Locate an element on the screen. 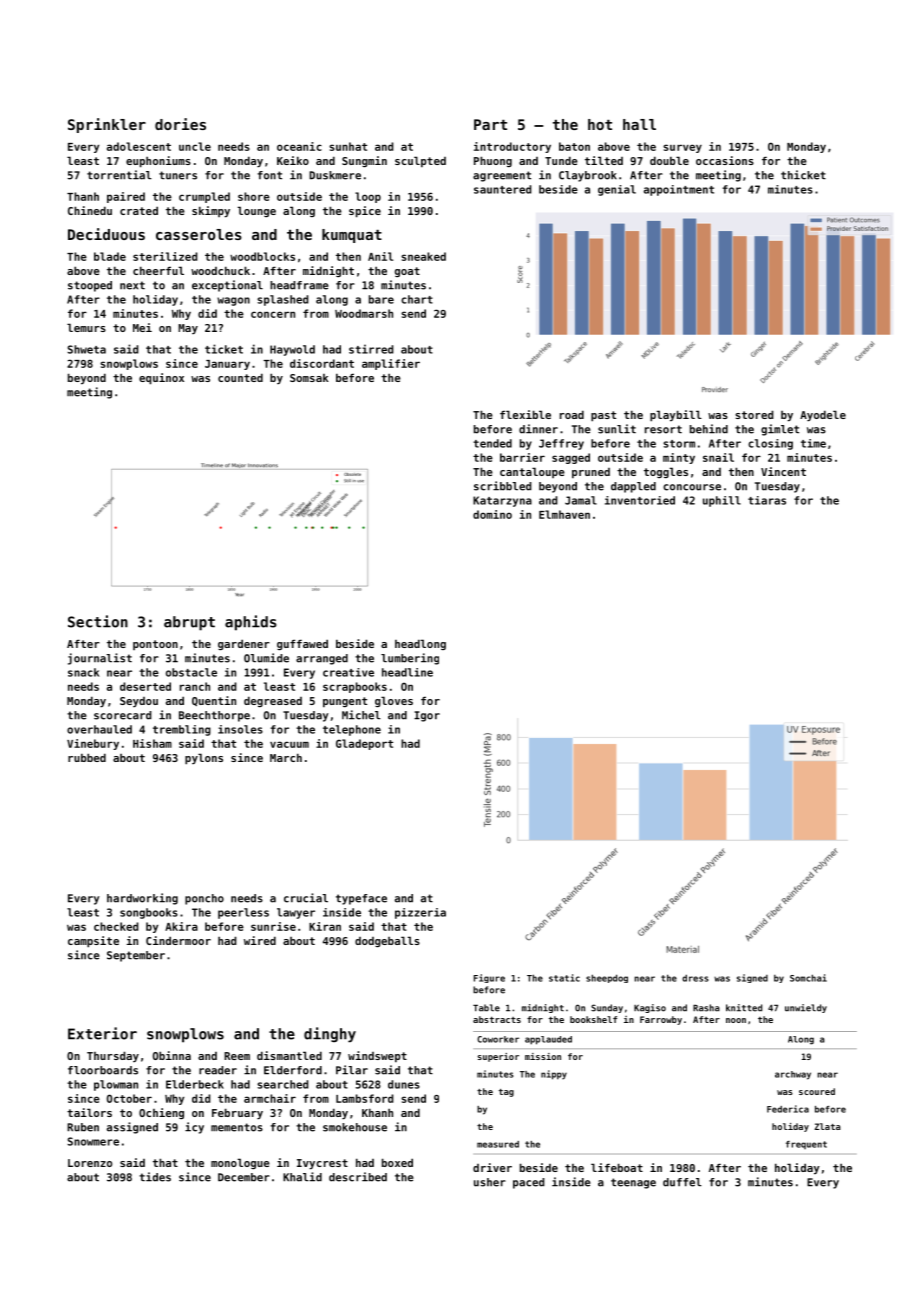  Katarzyna is located at coordinates (502, 501).
